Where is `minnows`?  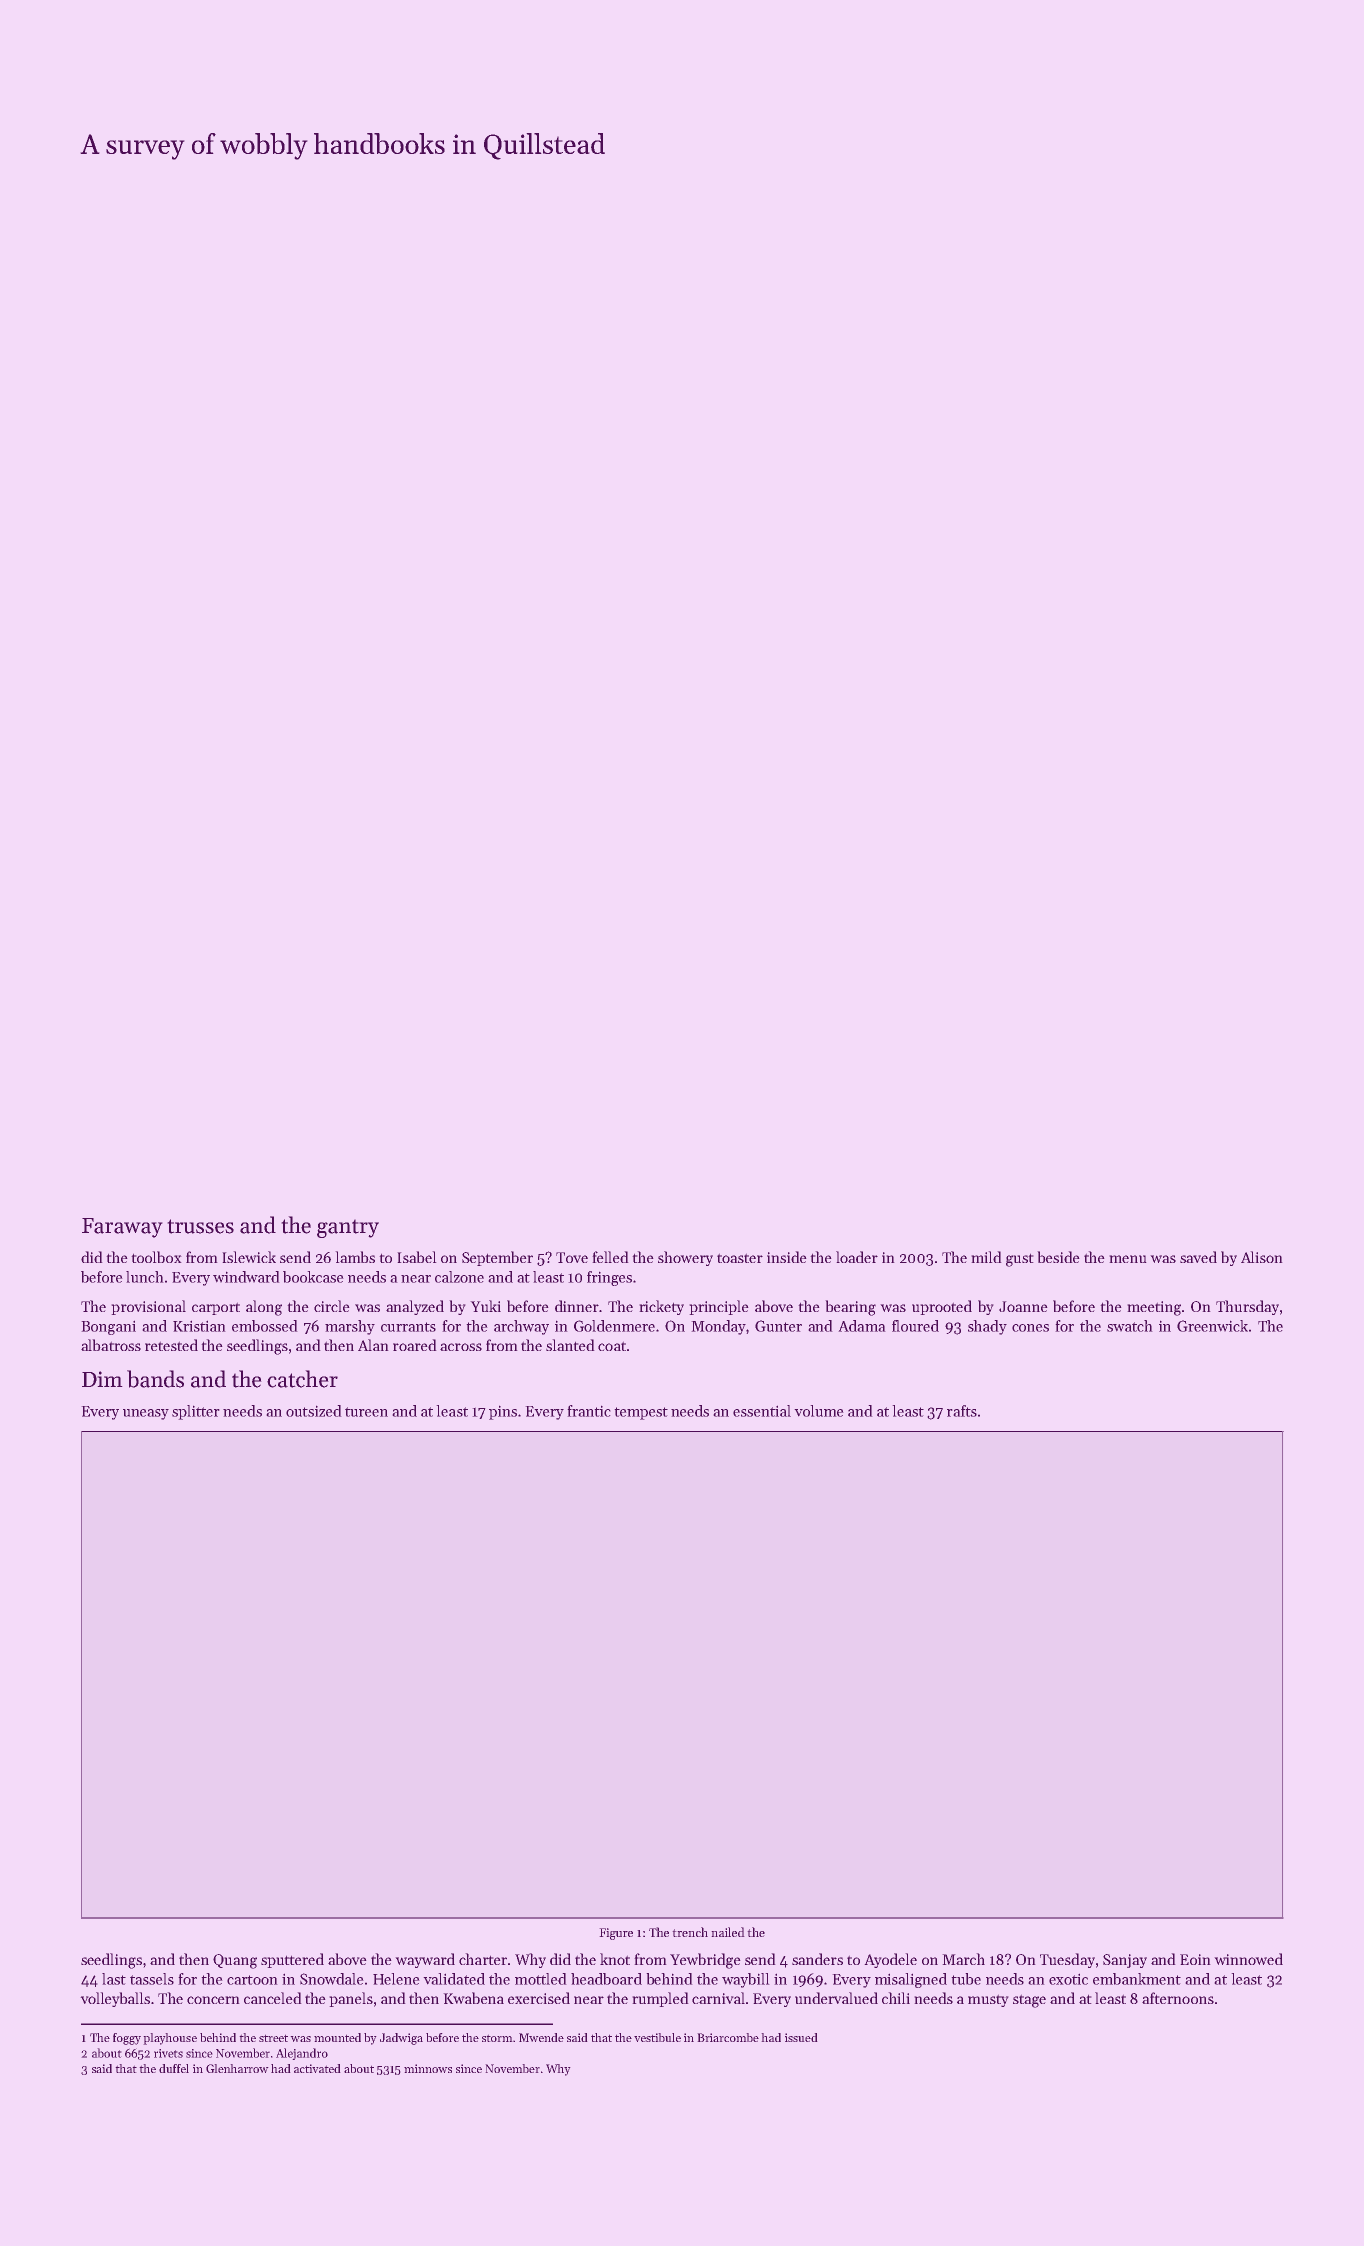 minnows is located at coordinates (428, 2068).
